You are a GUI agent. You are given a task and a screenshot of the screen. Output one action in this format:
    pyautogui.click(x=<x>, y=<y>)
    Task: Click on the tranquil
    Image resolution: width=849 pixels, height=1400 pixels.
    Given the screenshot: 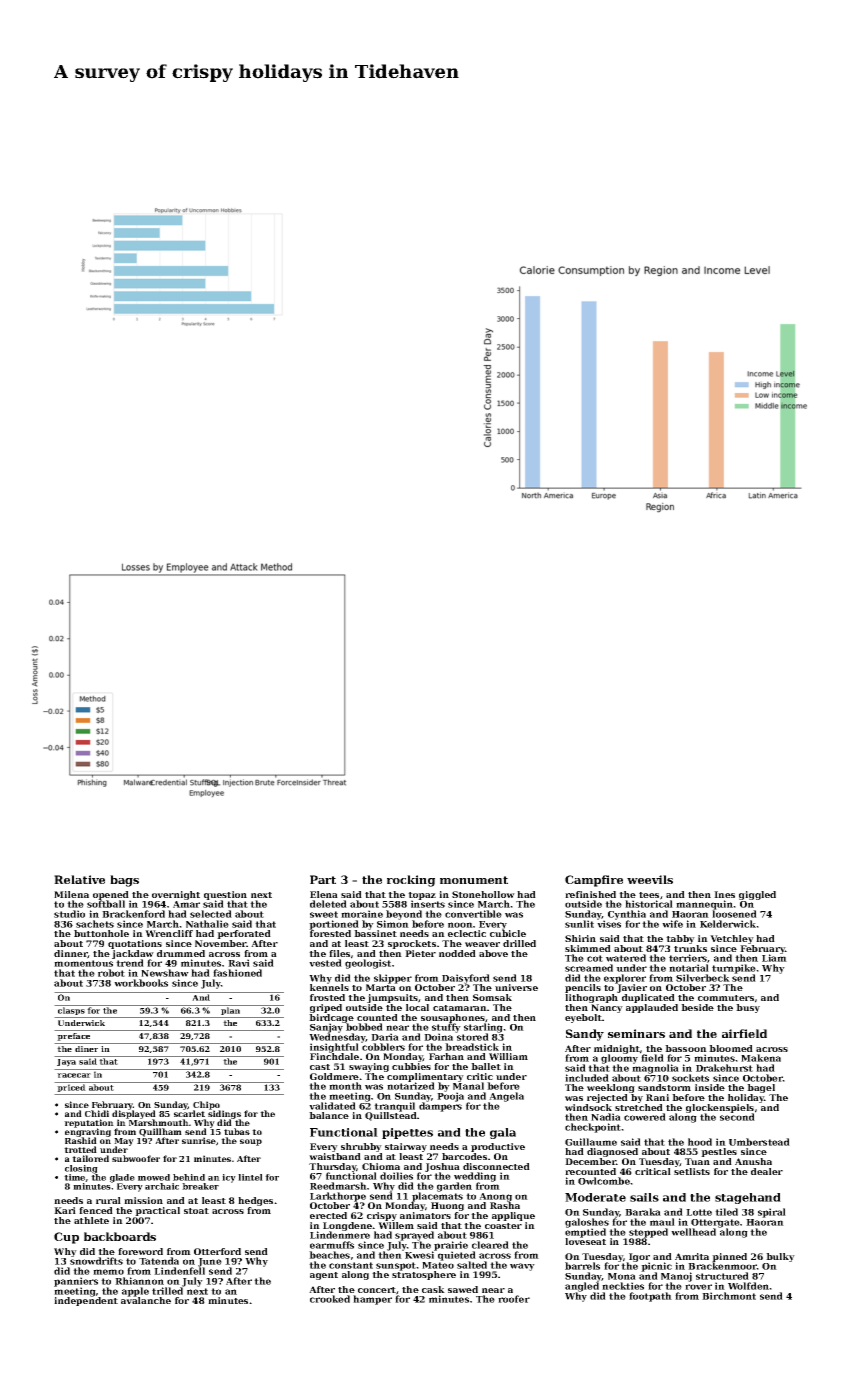 What is the action you would take?
    pyautogui.click(x=394, y=1107)
